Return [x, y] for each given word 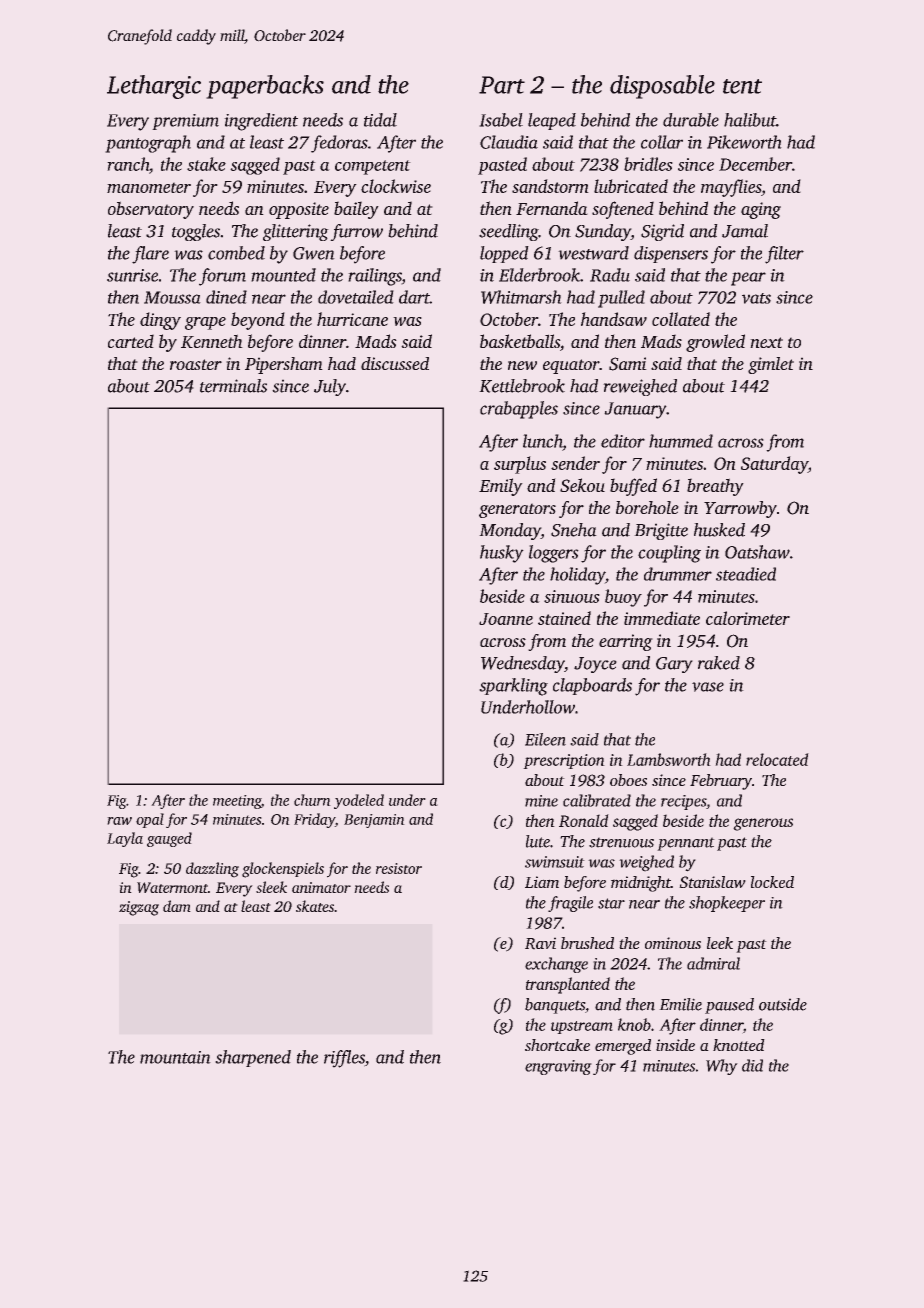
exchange [556, 965]
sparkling [513, 687]
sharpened [253, 1058]
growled [715, 343]
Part [502, 85]
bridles [648, 164]
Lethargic [154, 87]
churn [312, 800]
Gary [674, 665]
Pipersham [284, 365]
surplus [520, 465]
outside [783, 1004]
